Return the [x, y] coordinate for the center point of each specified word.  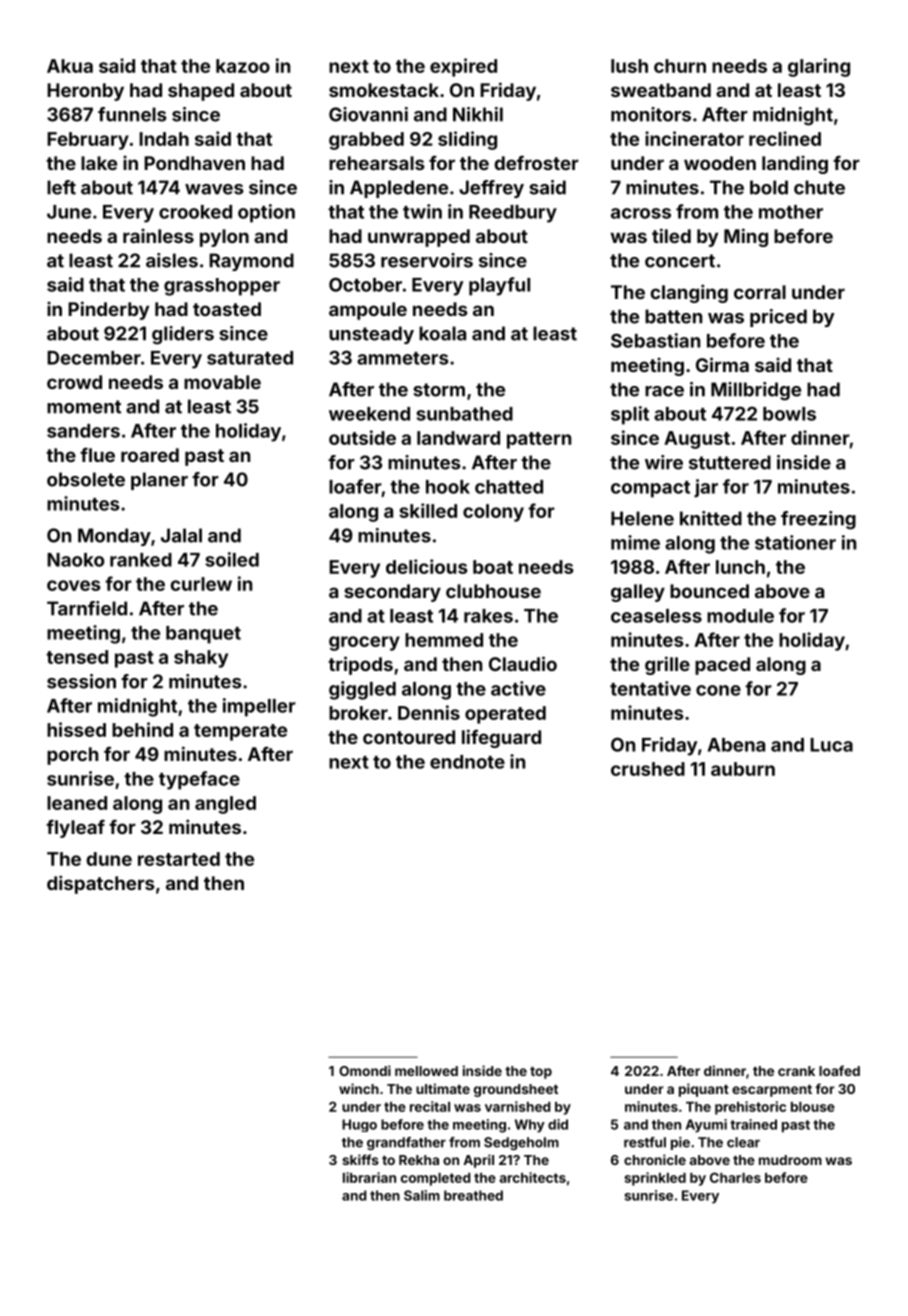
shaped [201, 92]
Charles [735, 1177]
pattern [539, 440]
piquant [704, 1090]
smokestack [384, 90]
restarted [179, 859]
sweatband [661, 90]
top [541, 1073]
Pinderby [108, 310]
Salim [422, 1195]
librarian [369, 1177]
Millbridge [756, 391]
